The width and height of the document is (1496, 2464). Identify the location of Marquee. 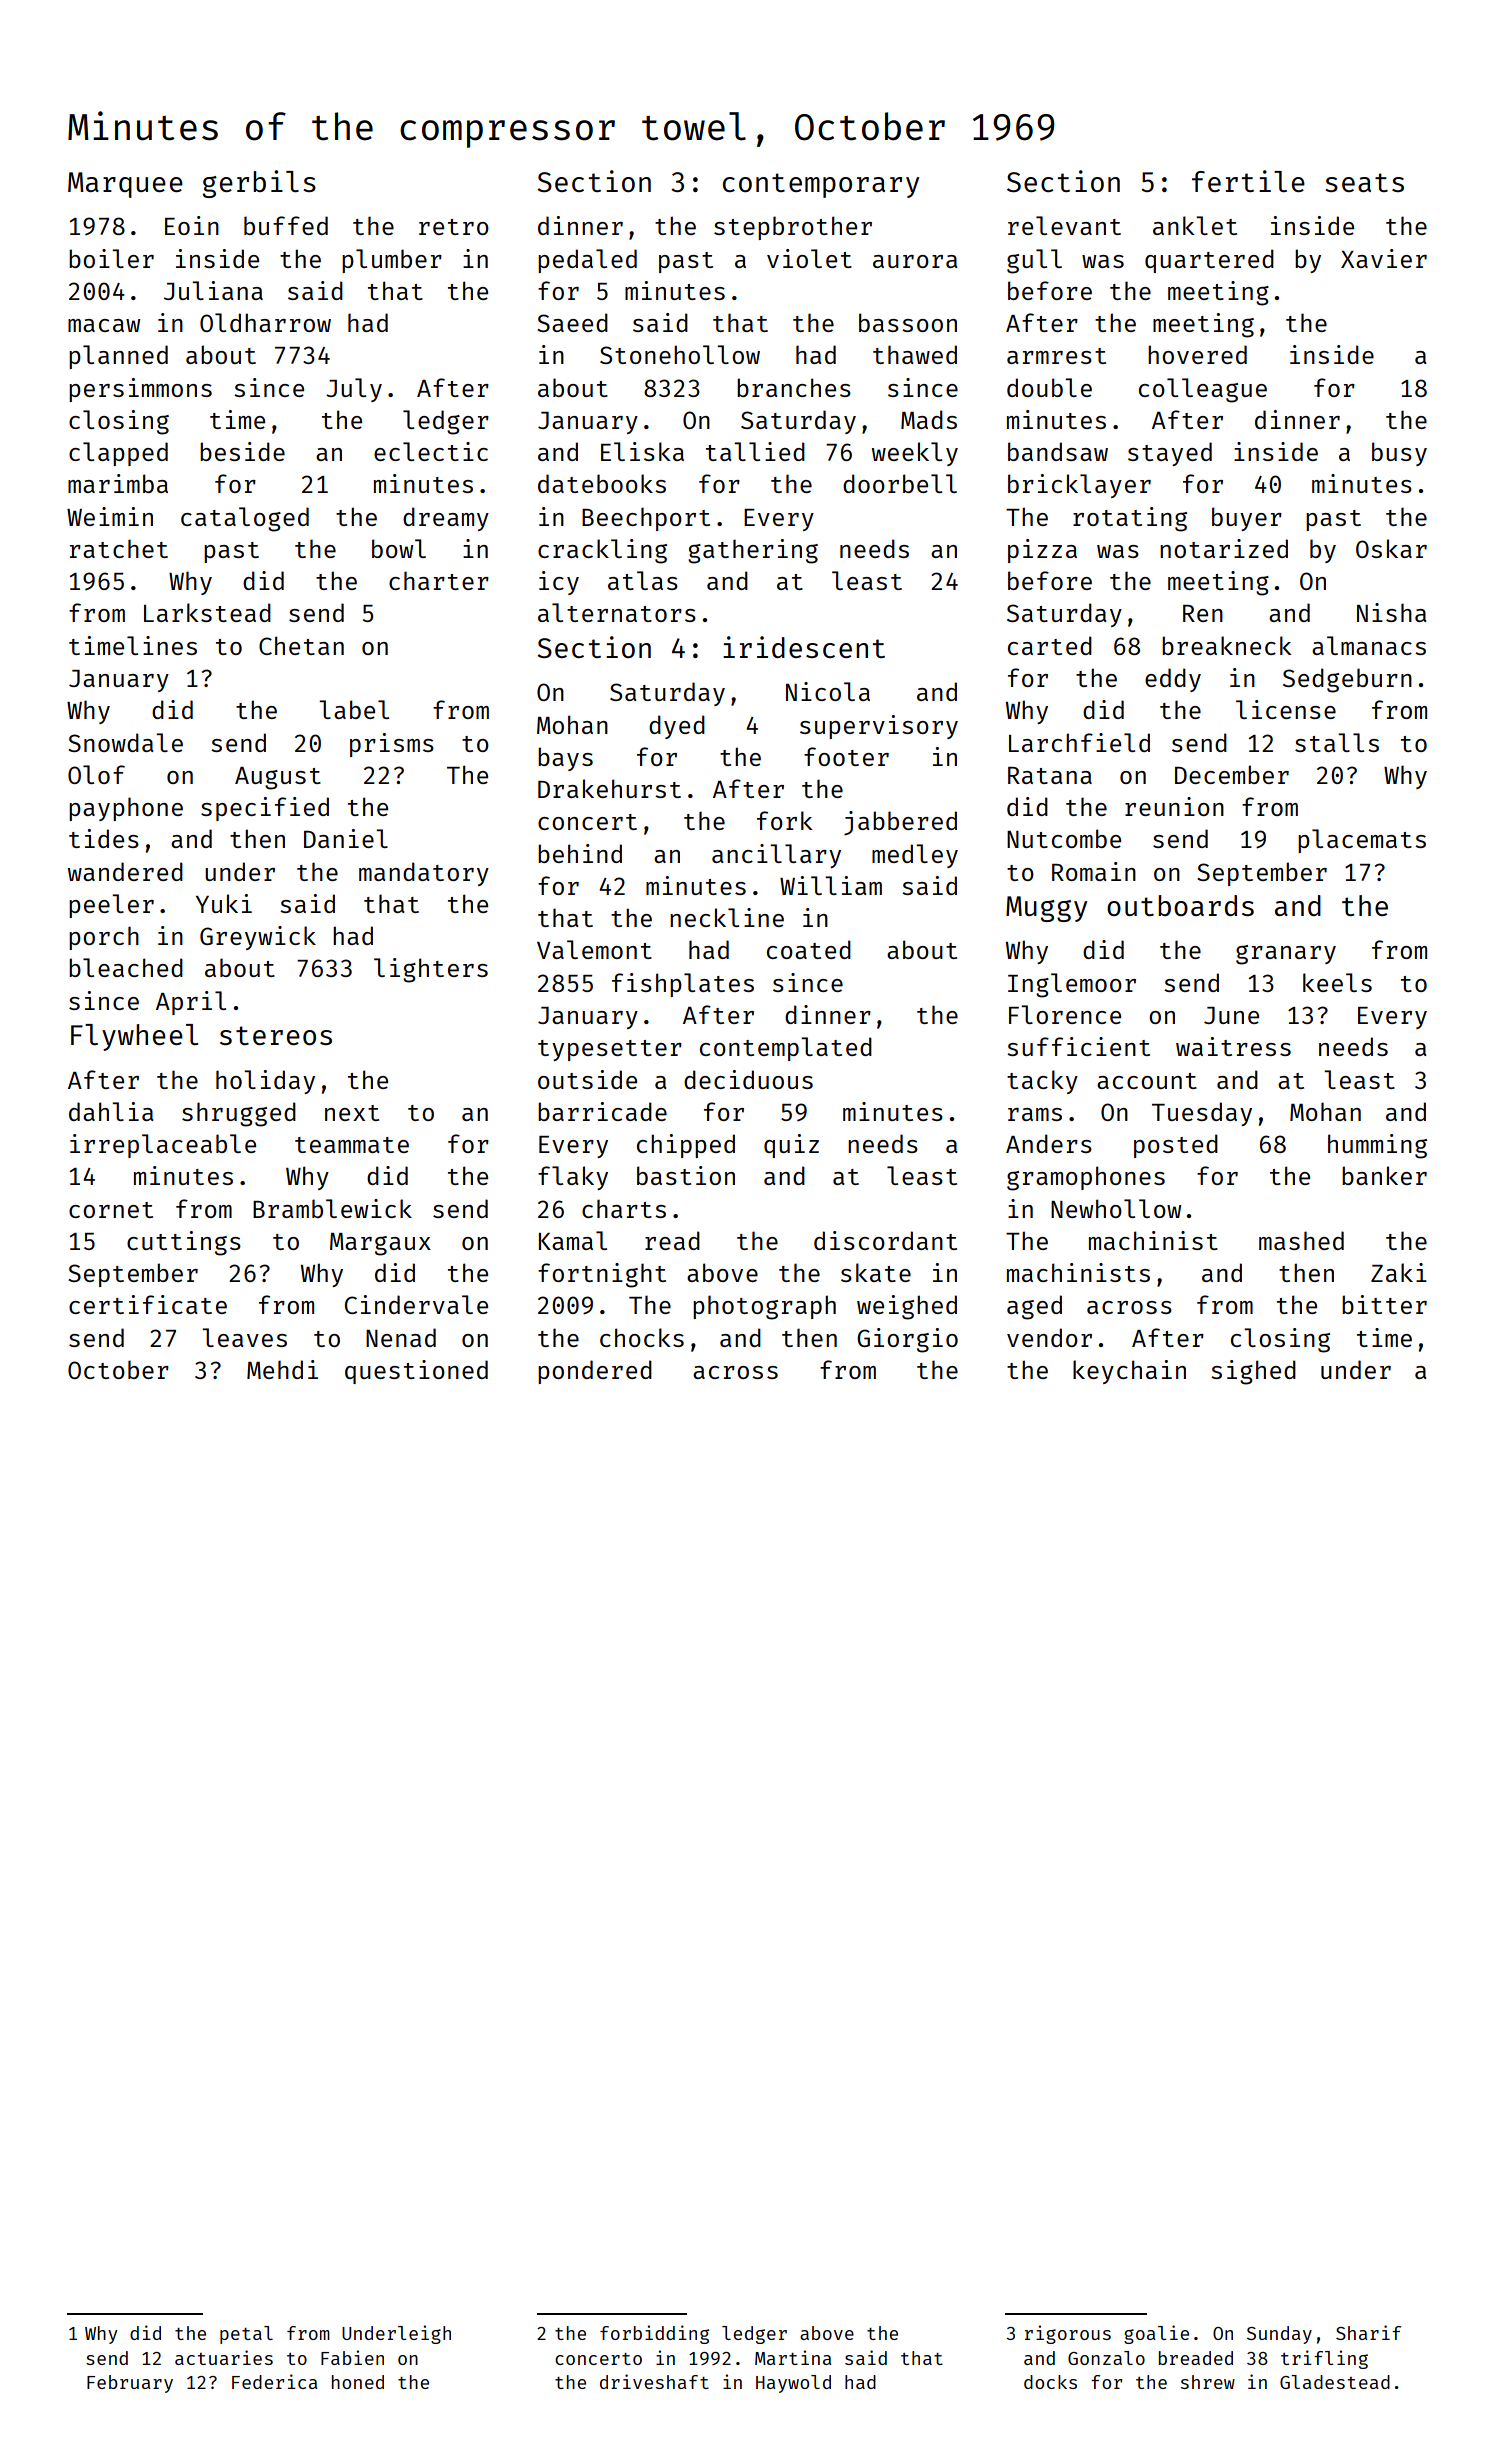
(125, 185).
